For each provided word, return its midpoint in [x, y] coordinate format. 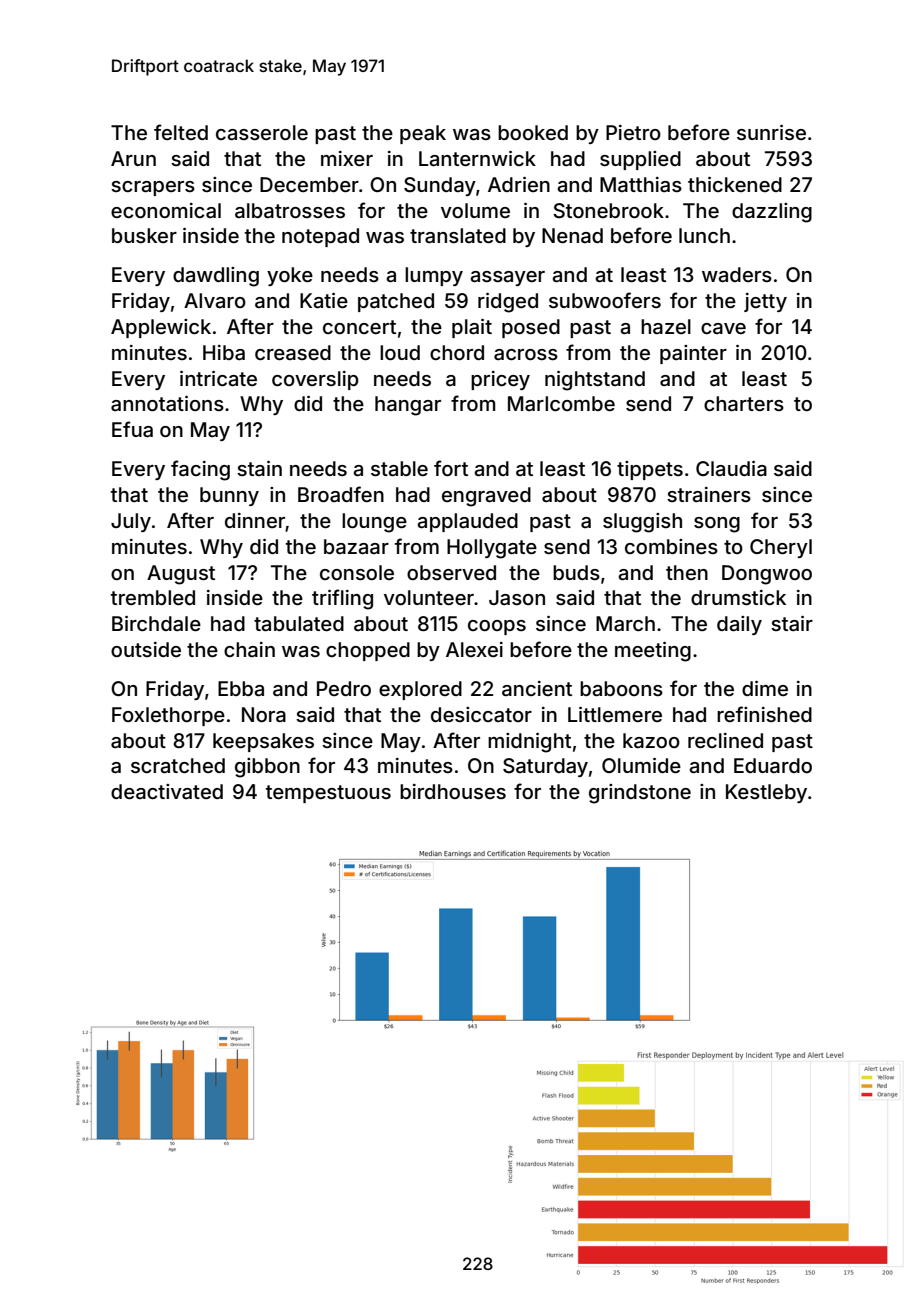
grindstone [640, 794]
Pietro [633, 132]
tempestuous [328, 794]
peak [423, 134]
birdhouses [453, 791]
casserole [262, 132]
